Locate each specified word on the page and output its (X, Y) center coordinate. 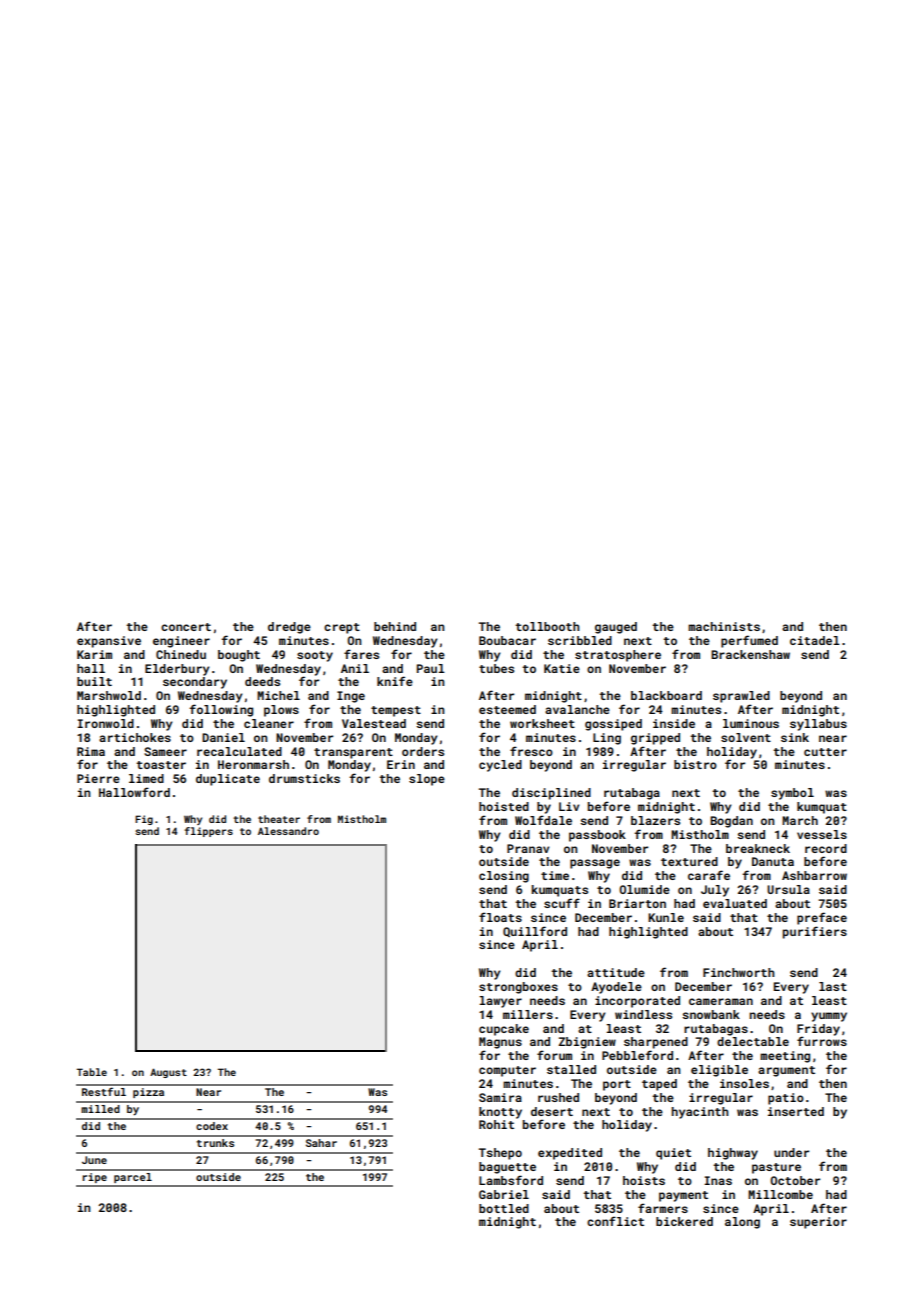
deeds (262, 681)
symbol (792, 794)
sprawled (741, 697)
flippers (208, 832)
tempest (396, 711)
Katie (562, 668)
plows (281, 711)
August (168, 1073)
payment (683, 1196)
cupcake (504, 1030)
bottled (504, 1208)
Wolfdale (543, 820)
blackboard (666, 695)
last (833, 986)
